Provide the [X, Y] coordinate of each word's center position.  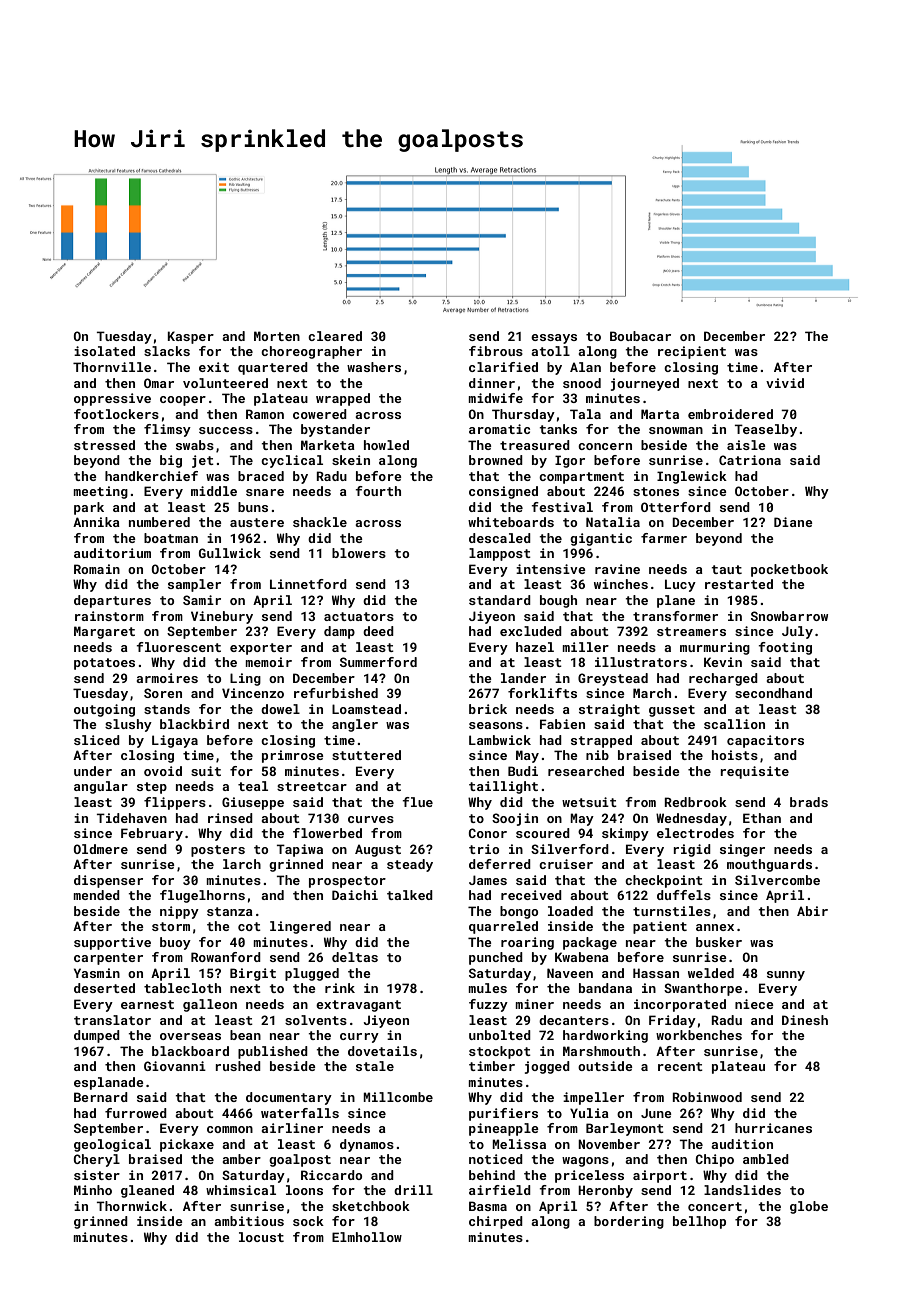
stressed [104, 445]
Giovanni [175, 1066]
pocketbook [789, 570]
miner [534, 1004]
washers [374, 367]
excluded [531, 631]
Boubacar [640, 336]
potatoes [104, 664]
